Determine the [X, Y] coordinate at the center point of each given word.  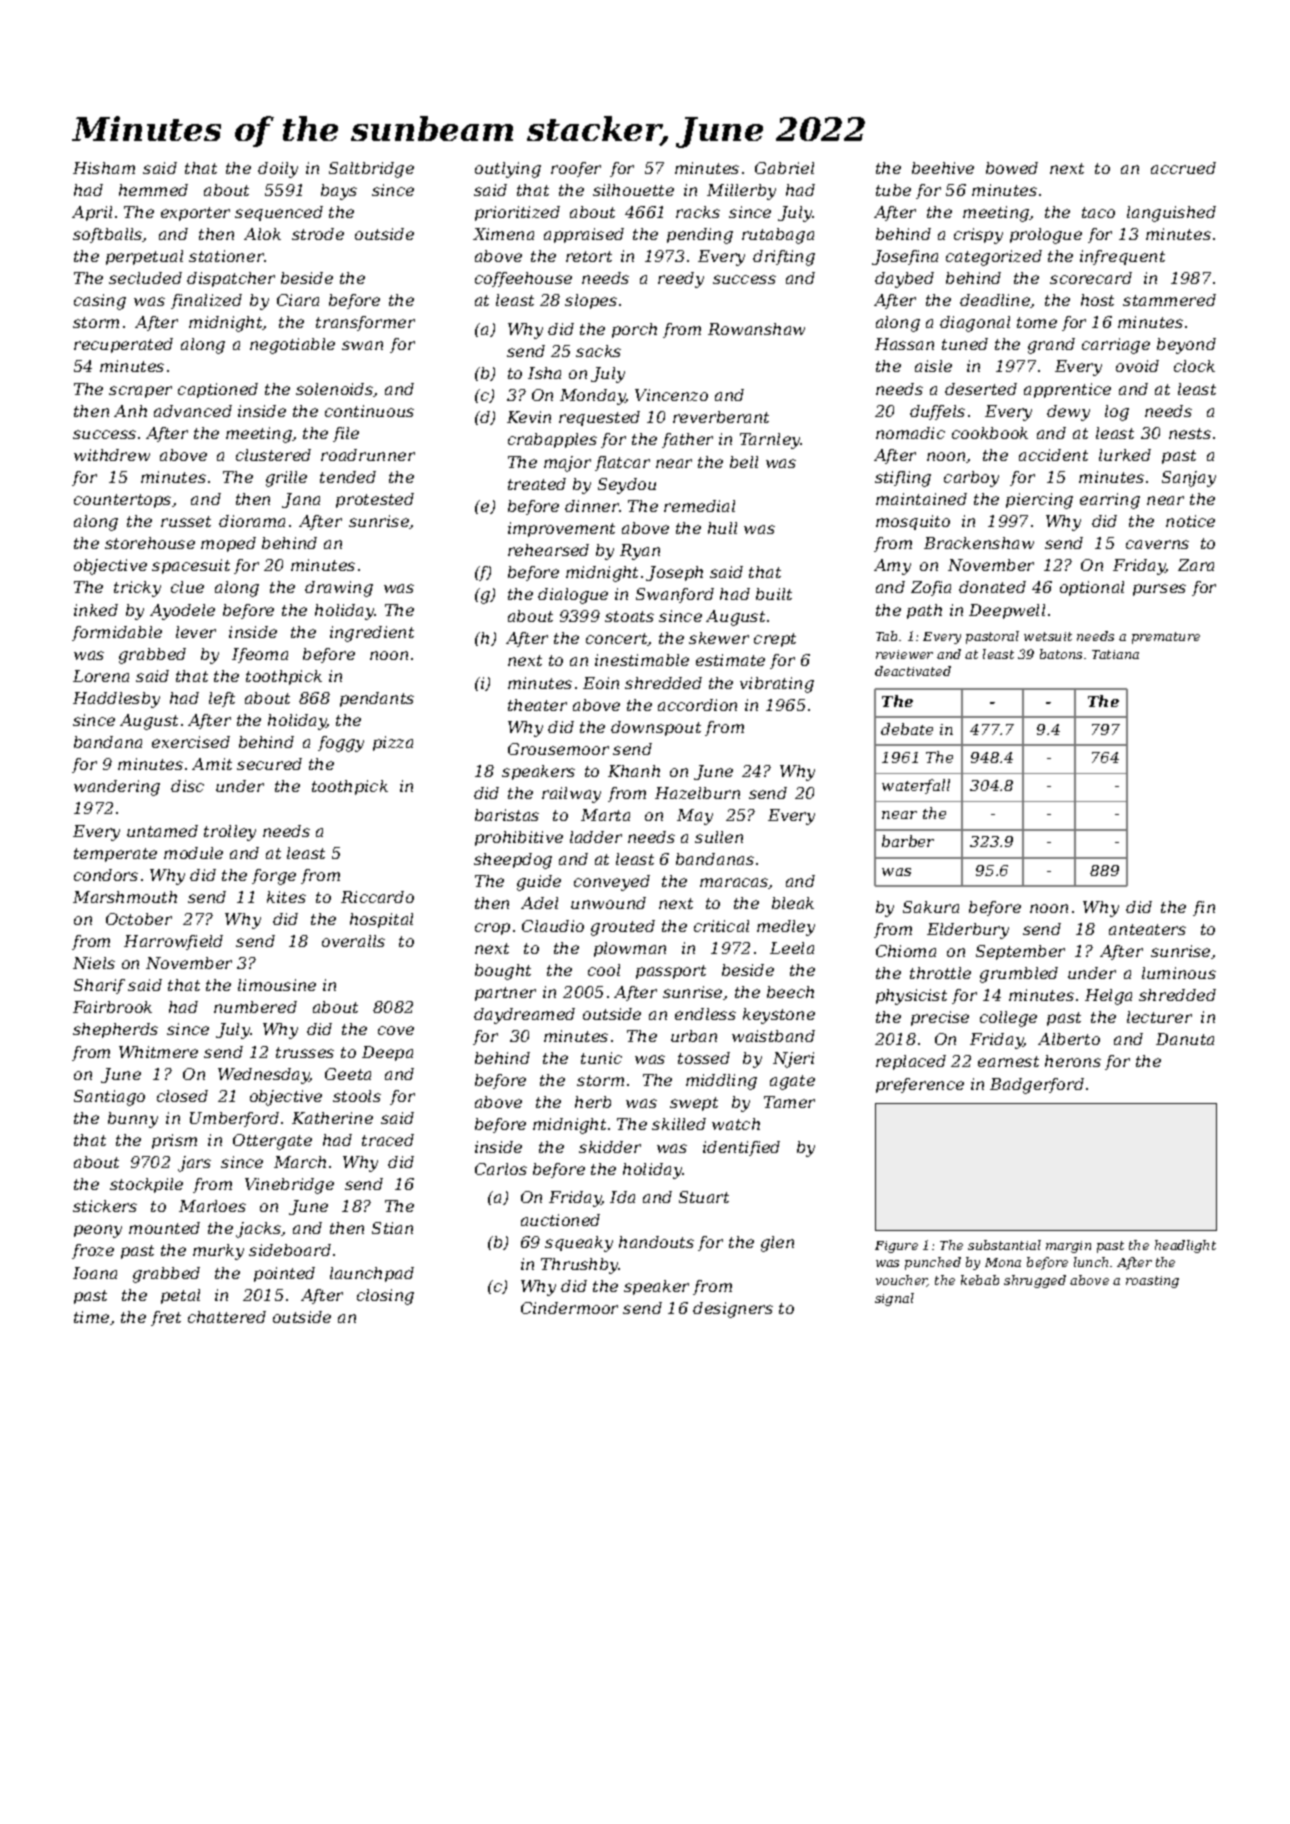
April [92, 213]
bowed [1012, 168]
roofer [576, 169]
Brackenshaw [979, 543]
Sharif [99, 986]
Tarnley [770, 441]
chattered [227, 1317]
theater [537, 705]
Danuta [1185, 1039]
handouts [656, 1242]
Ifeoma [260, 655]
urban [694, 1036]
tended [348, 477]
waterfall [916, 786]
